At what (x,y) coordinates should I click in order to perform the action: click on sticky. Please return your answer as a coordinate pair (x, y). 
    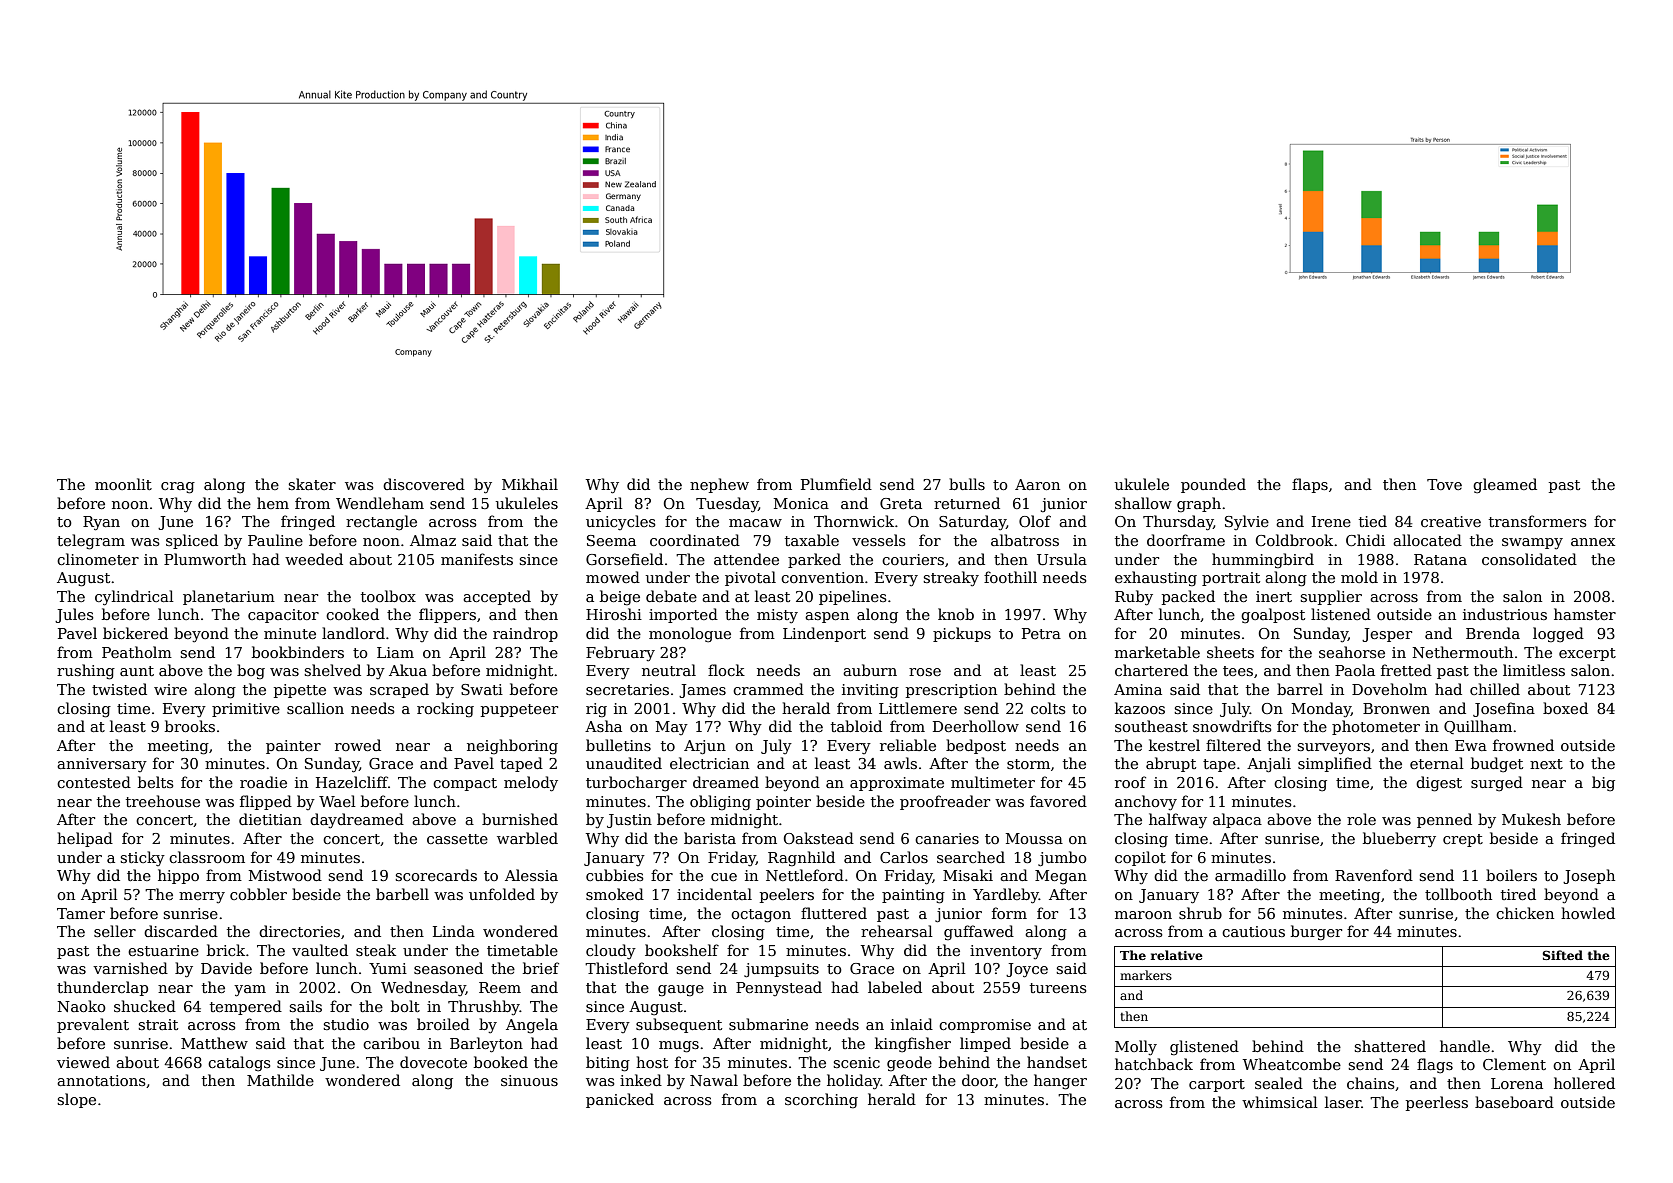
    Looking at the image, I should click on (142, 858).
